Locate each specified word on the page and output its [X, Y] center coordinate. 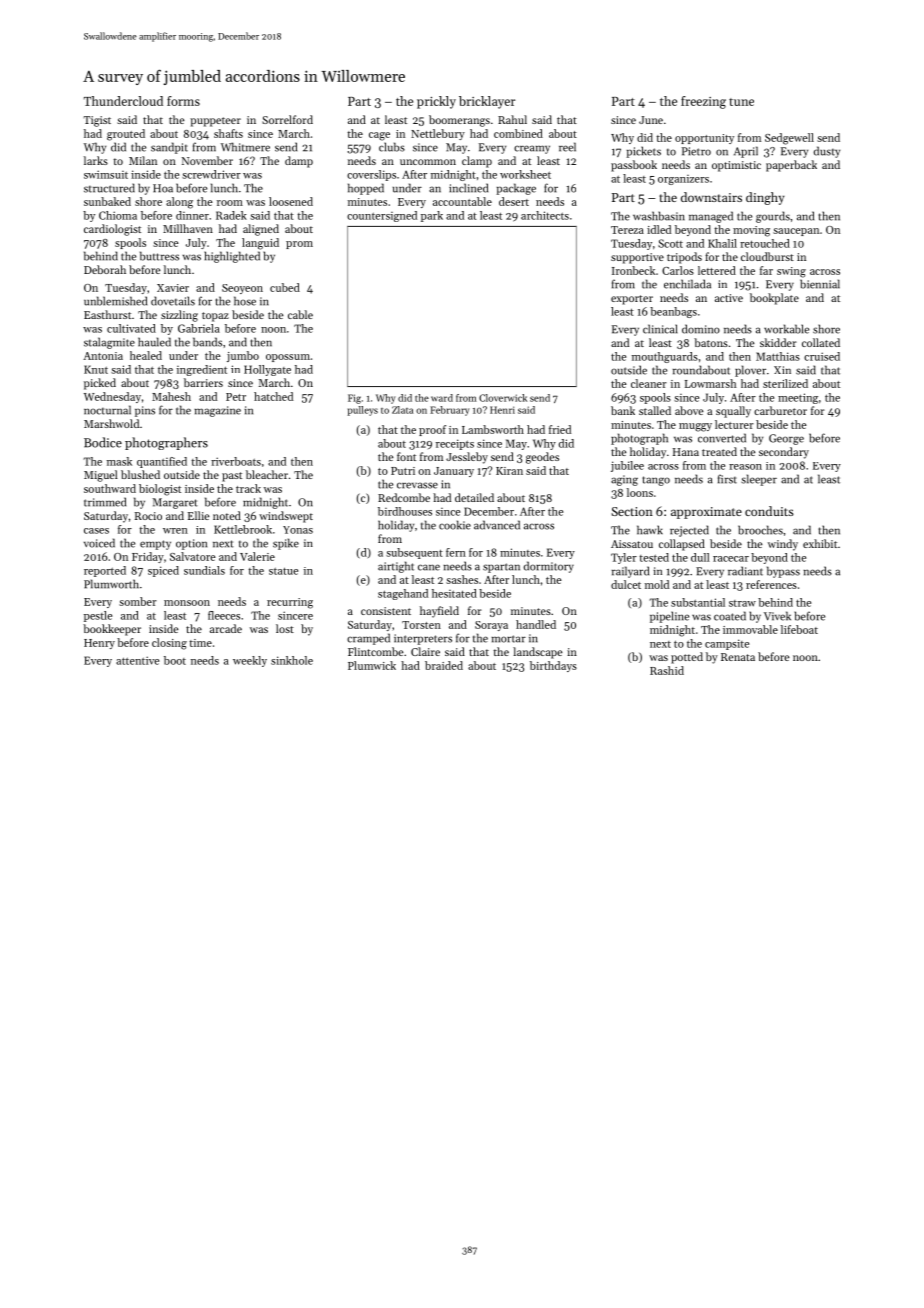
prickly [436, 102]
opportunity [704, 139]
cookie [455, 525]
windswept [286, 517]
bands [207, 342]
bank [623, 410]
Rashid [667, 670]
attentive [137, 660]
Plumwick [372, 665]
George [786, 439]
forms [183, 101]
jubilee [627, 466]
